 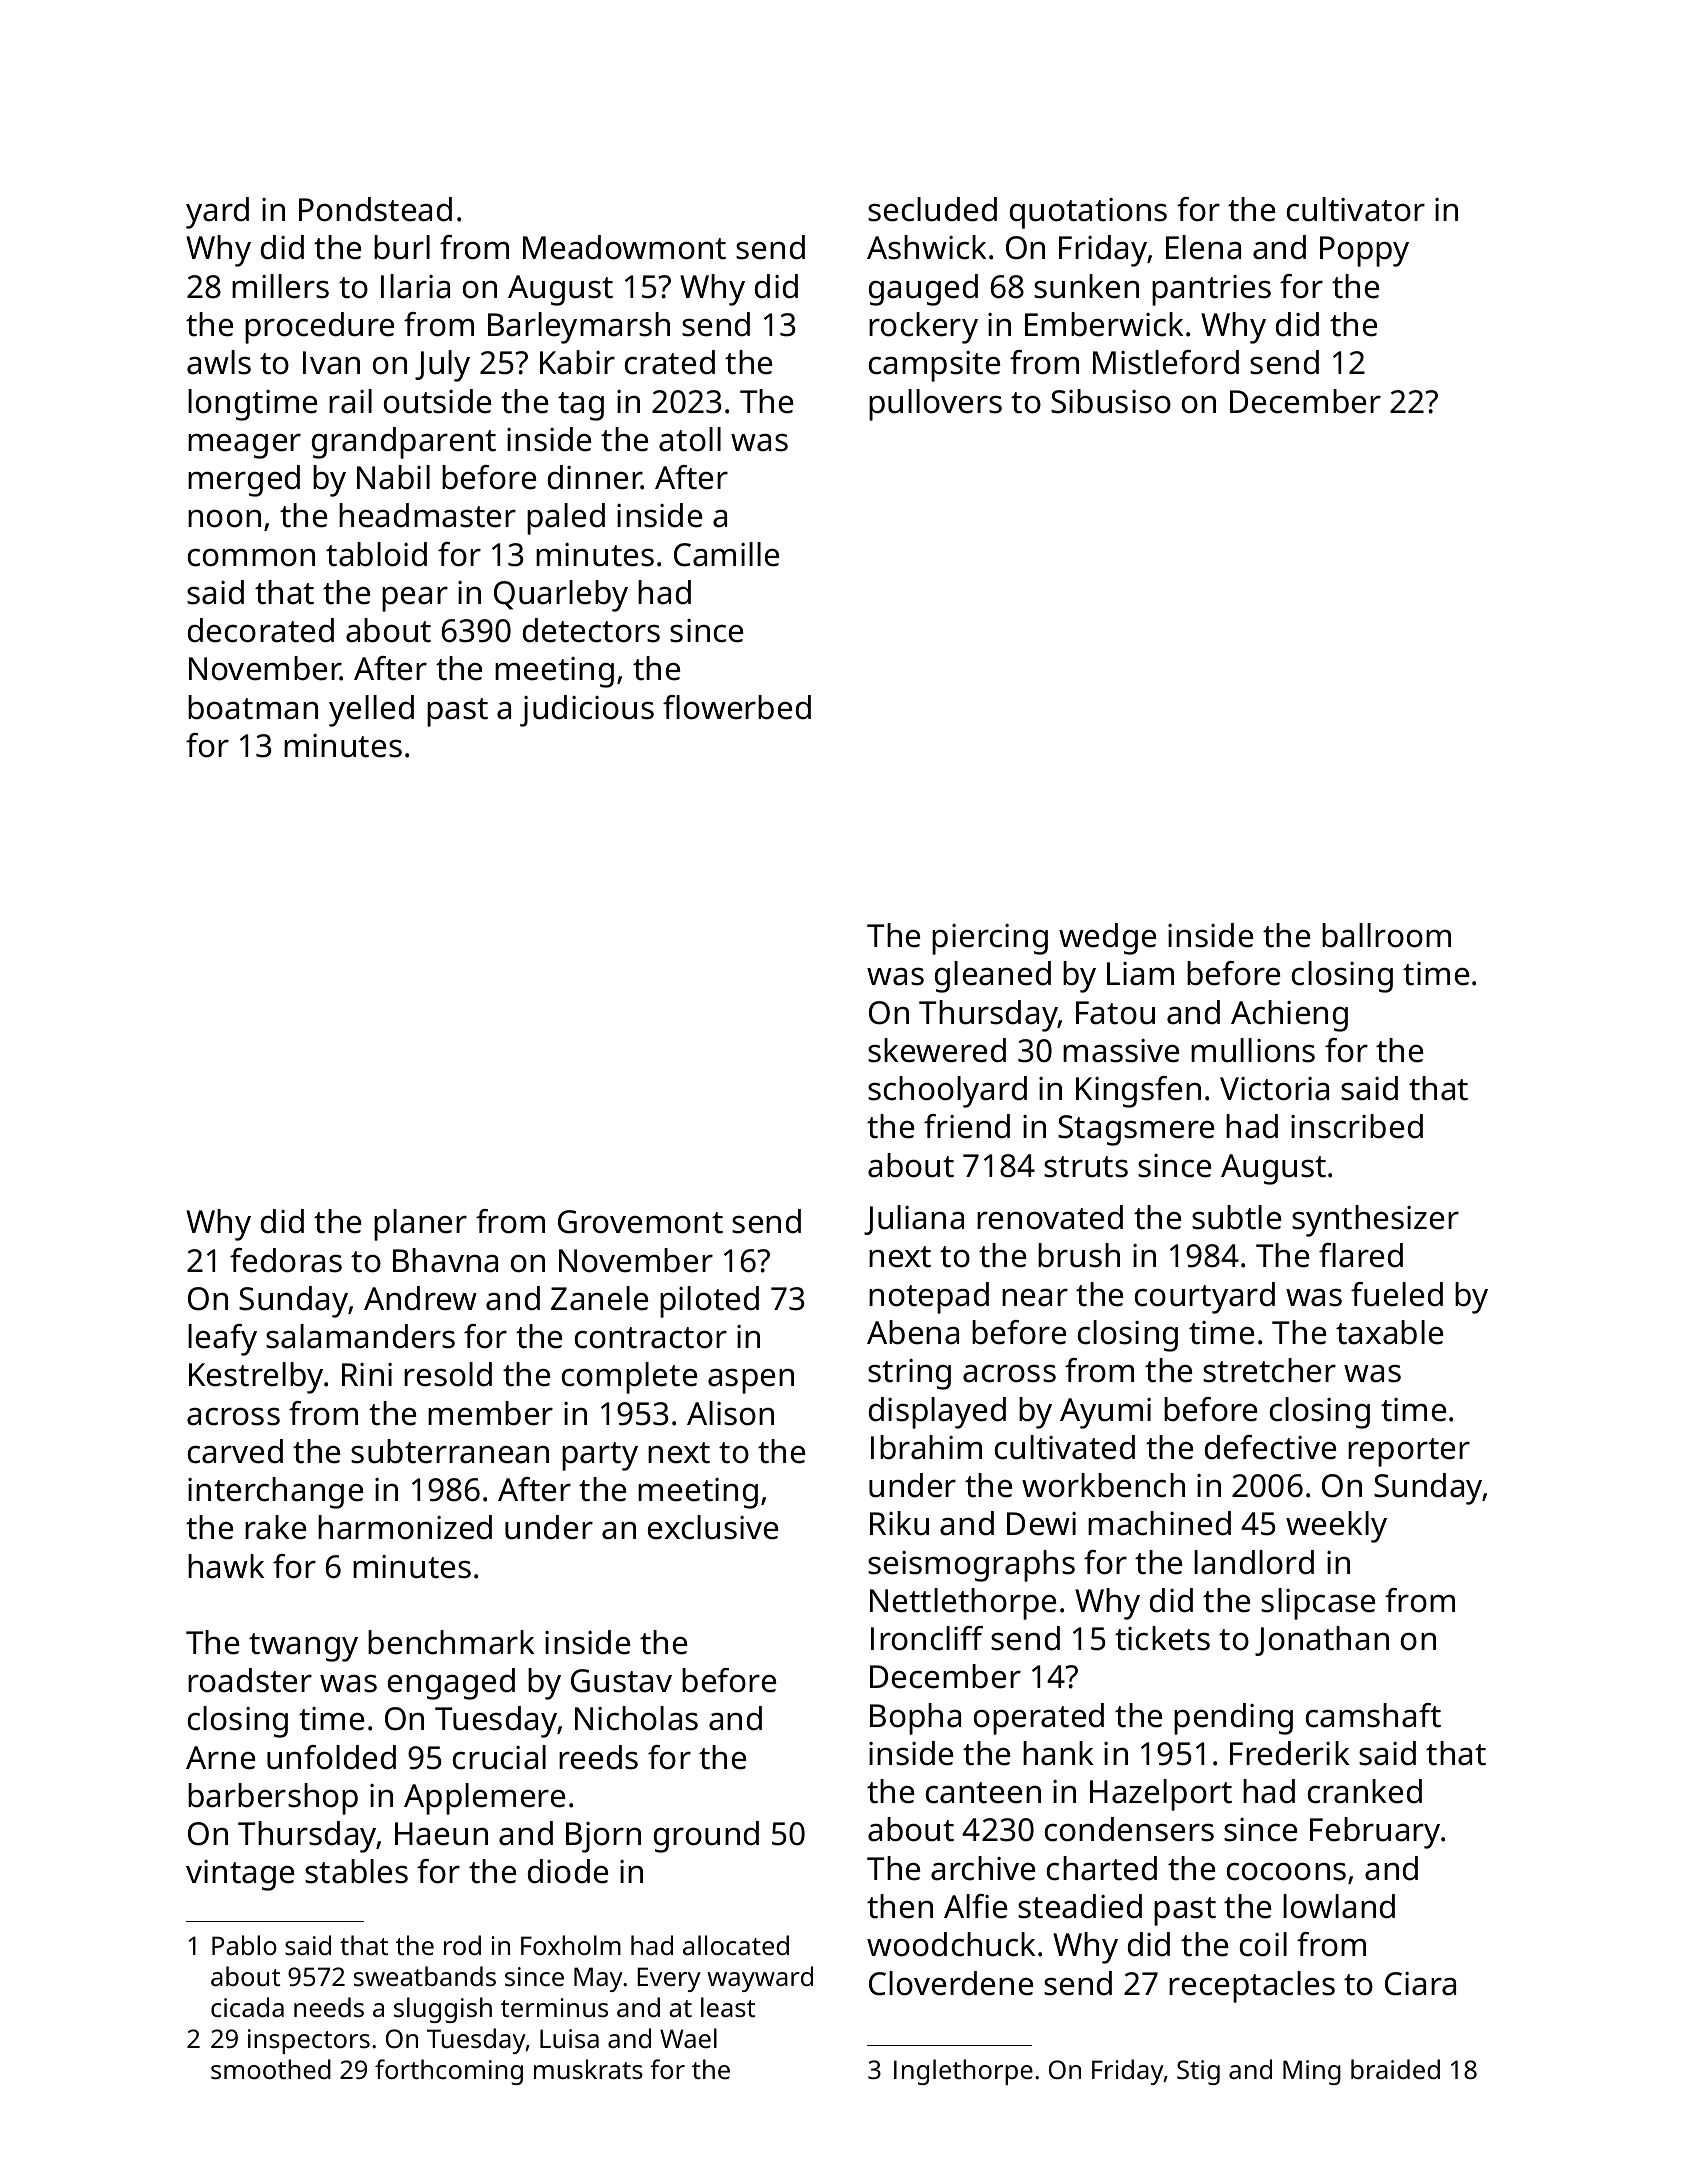 I want to click on pending, so click(x=1233, y=1719).
